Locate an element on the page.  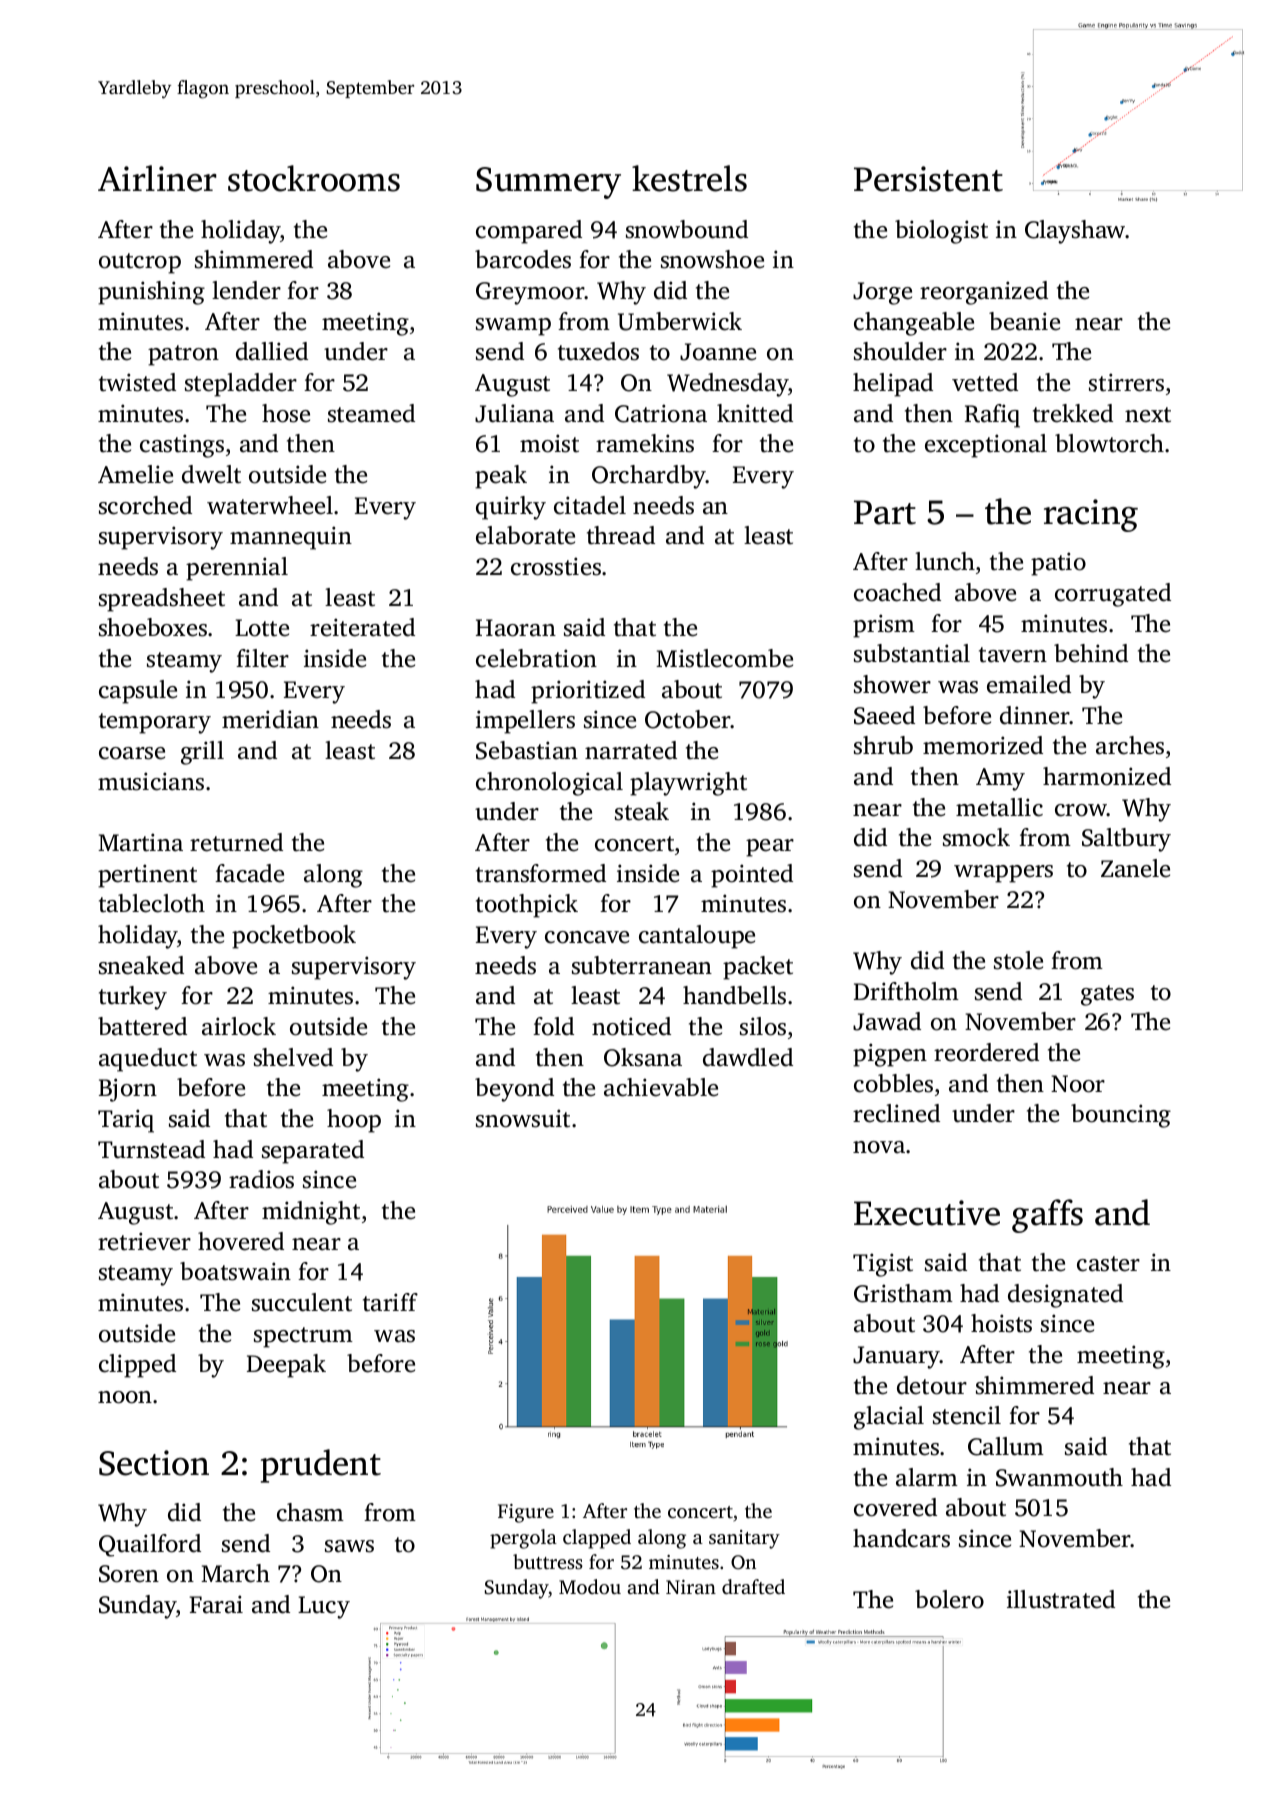
Bjorn is located at coordinates (128, 1090).
